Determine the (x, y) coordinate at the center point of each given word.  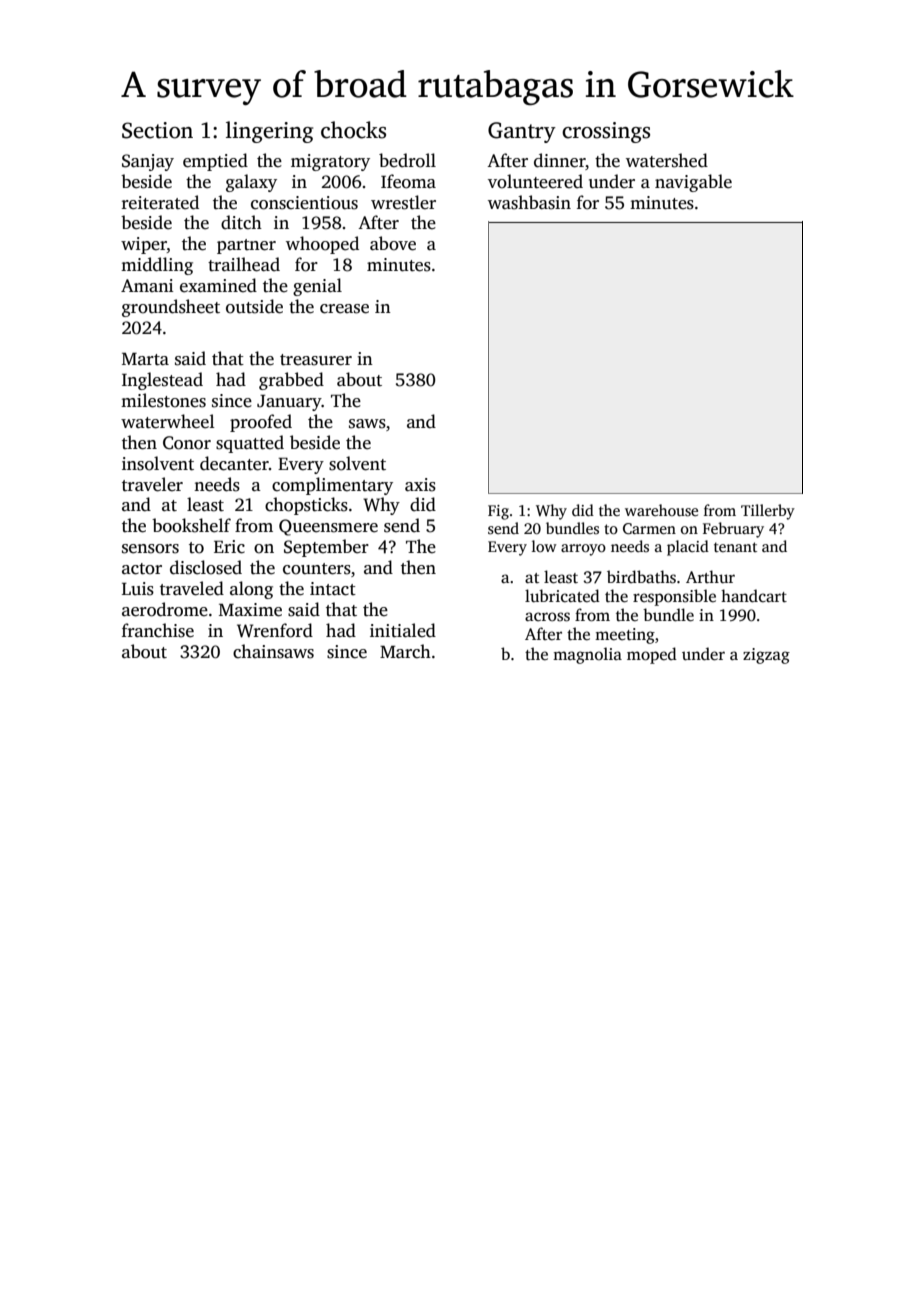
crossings (606, 132)
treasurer (316, 360)
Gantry (522, 132)
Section (157, 130)
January (289, 403)
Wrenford (275, 630)
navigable (693, 183)
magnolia (587, 655)
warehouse (661, 510)
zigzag (766, 656)
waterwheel (168, 421)
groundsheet (171, 308)
